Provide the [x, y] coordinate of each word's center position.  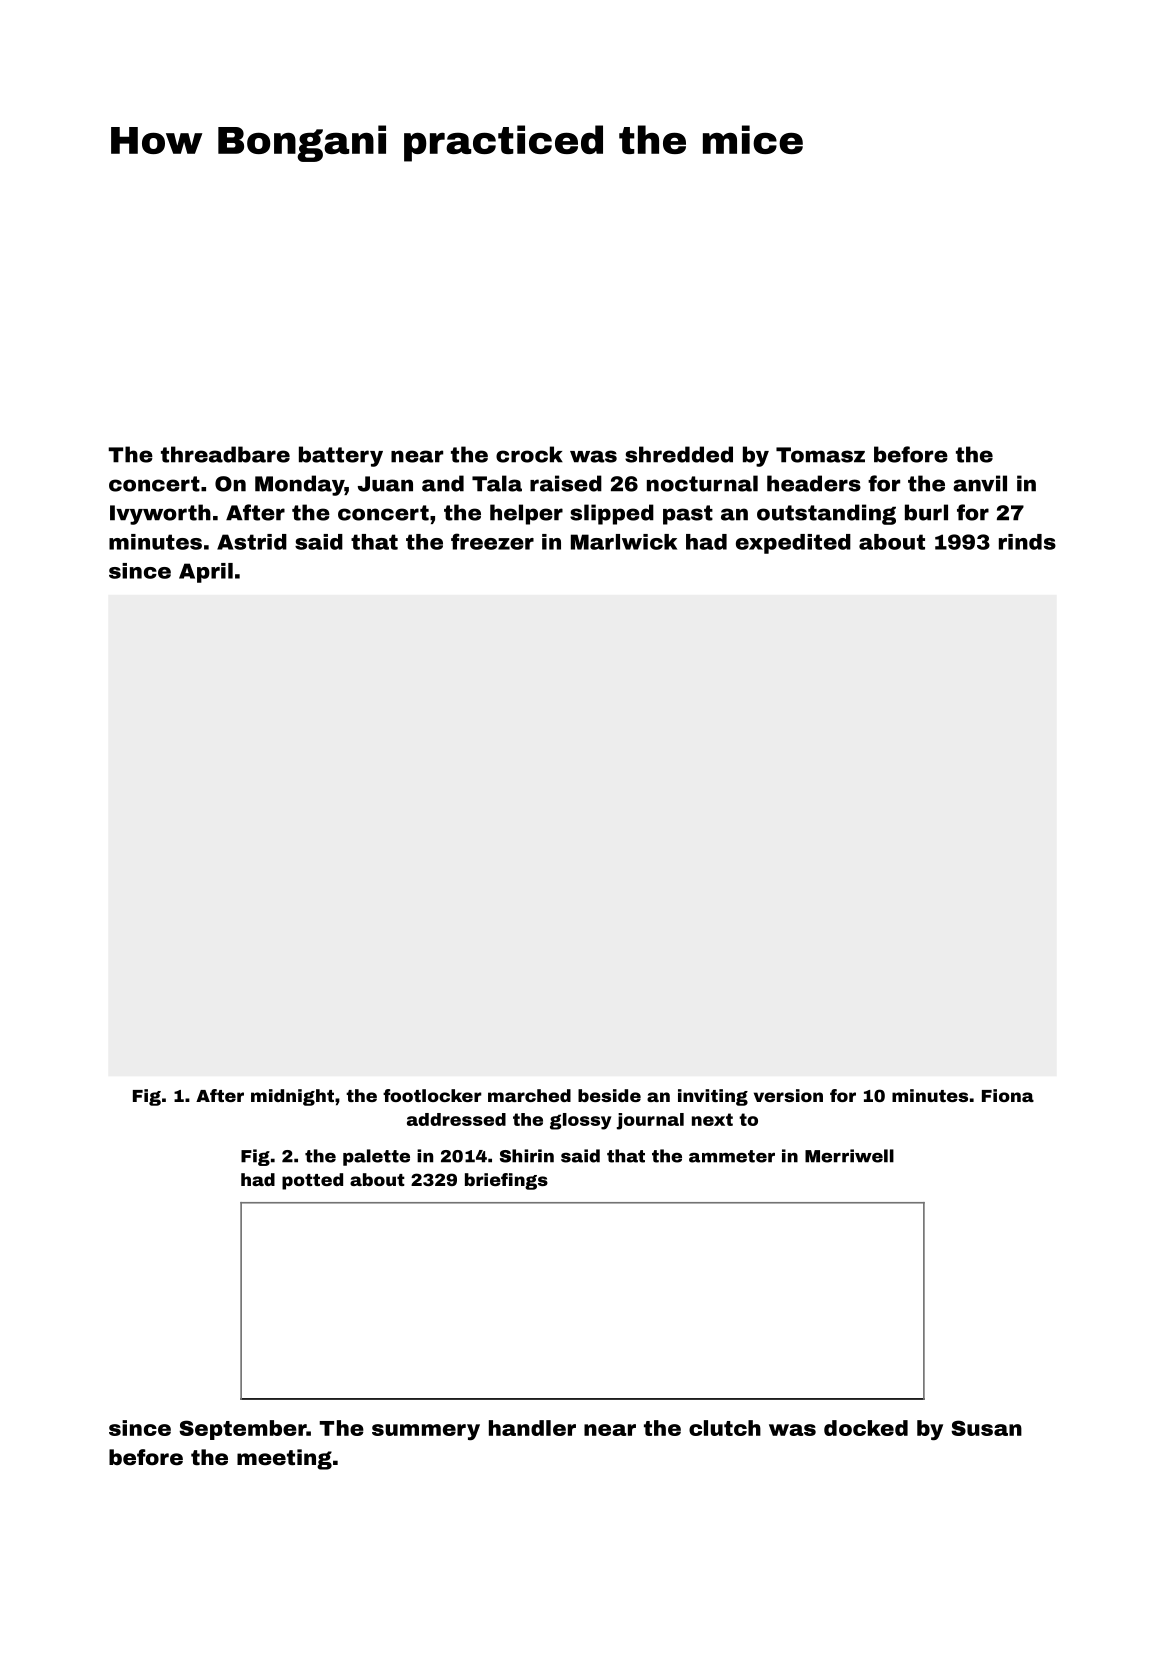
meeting [284, 1459]
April [206, 573]
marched [529, 1095]
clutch [725, 1428]
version [788, 1095]
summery [426, 1432]
